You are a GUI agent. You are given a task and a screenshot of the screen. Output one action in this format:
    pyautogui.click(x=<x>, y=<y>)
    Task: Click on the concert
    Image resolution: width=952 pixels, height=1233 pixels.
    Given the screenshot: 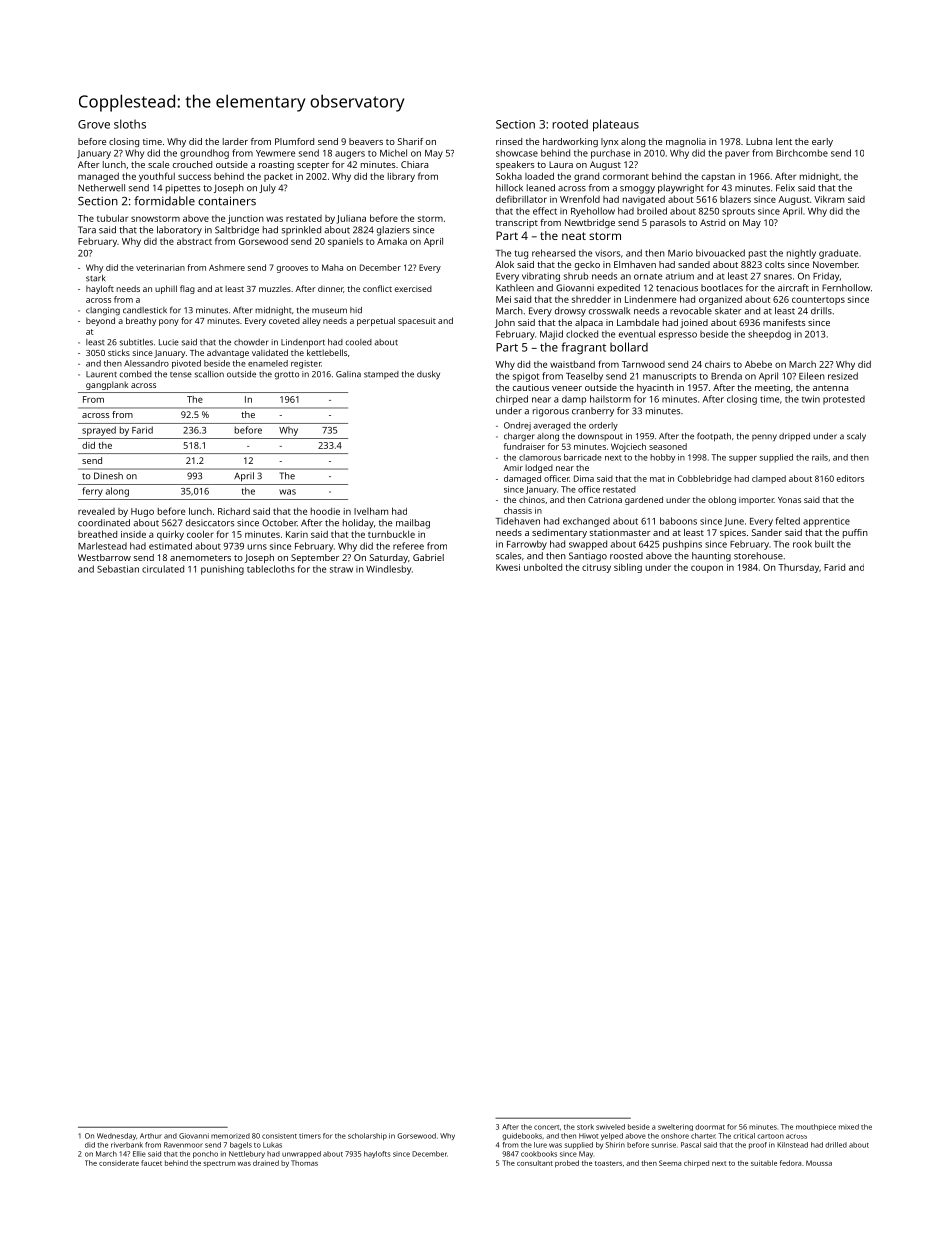 What is the action you would take?
    pyautogui.click(x=546, y=1127)
